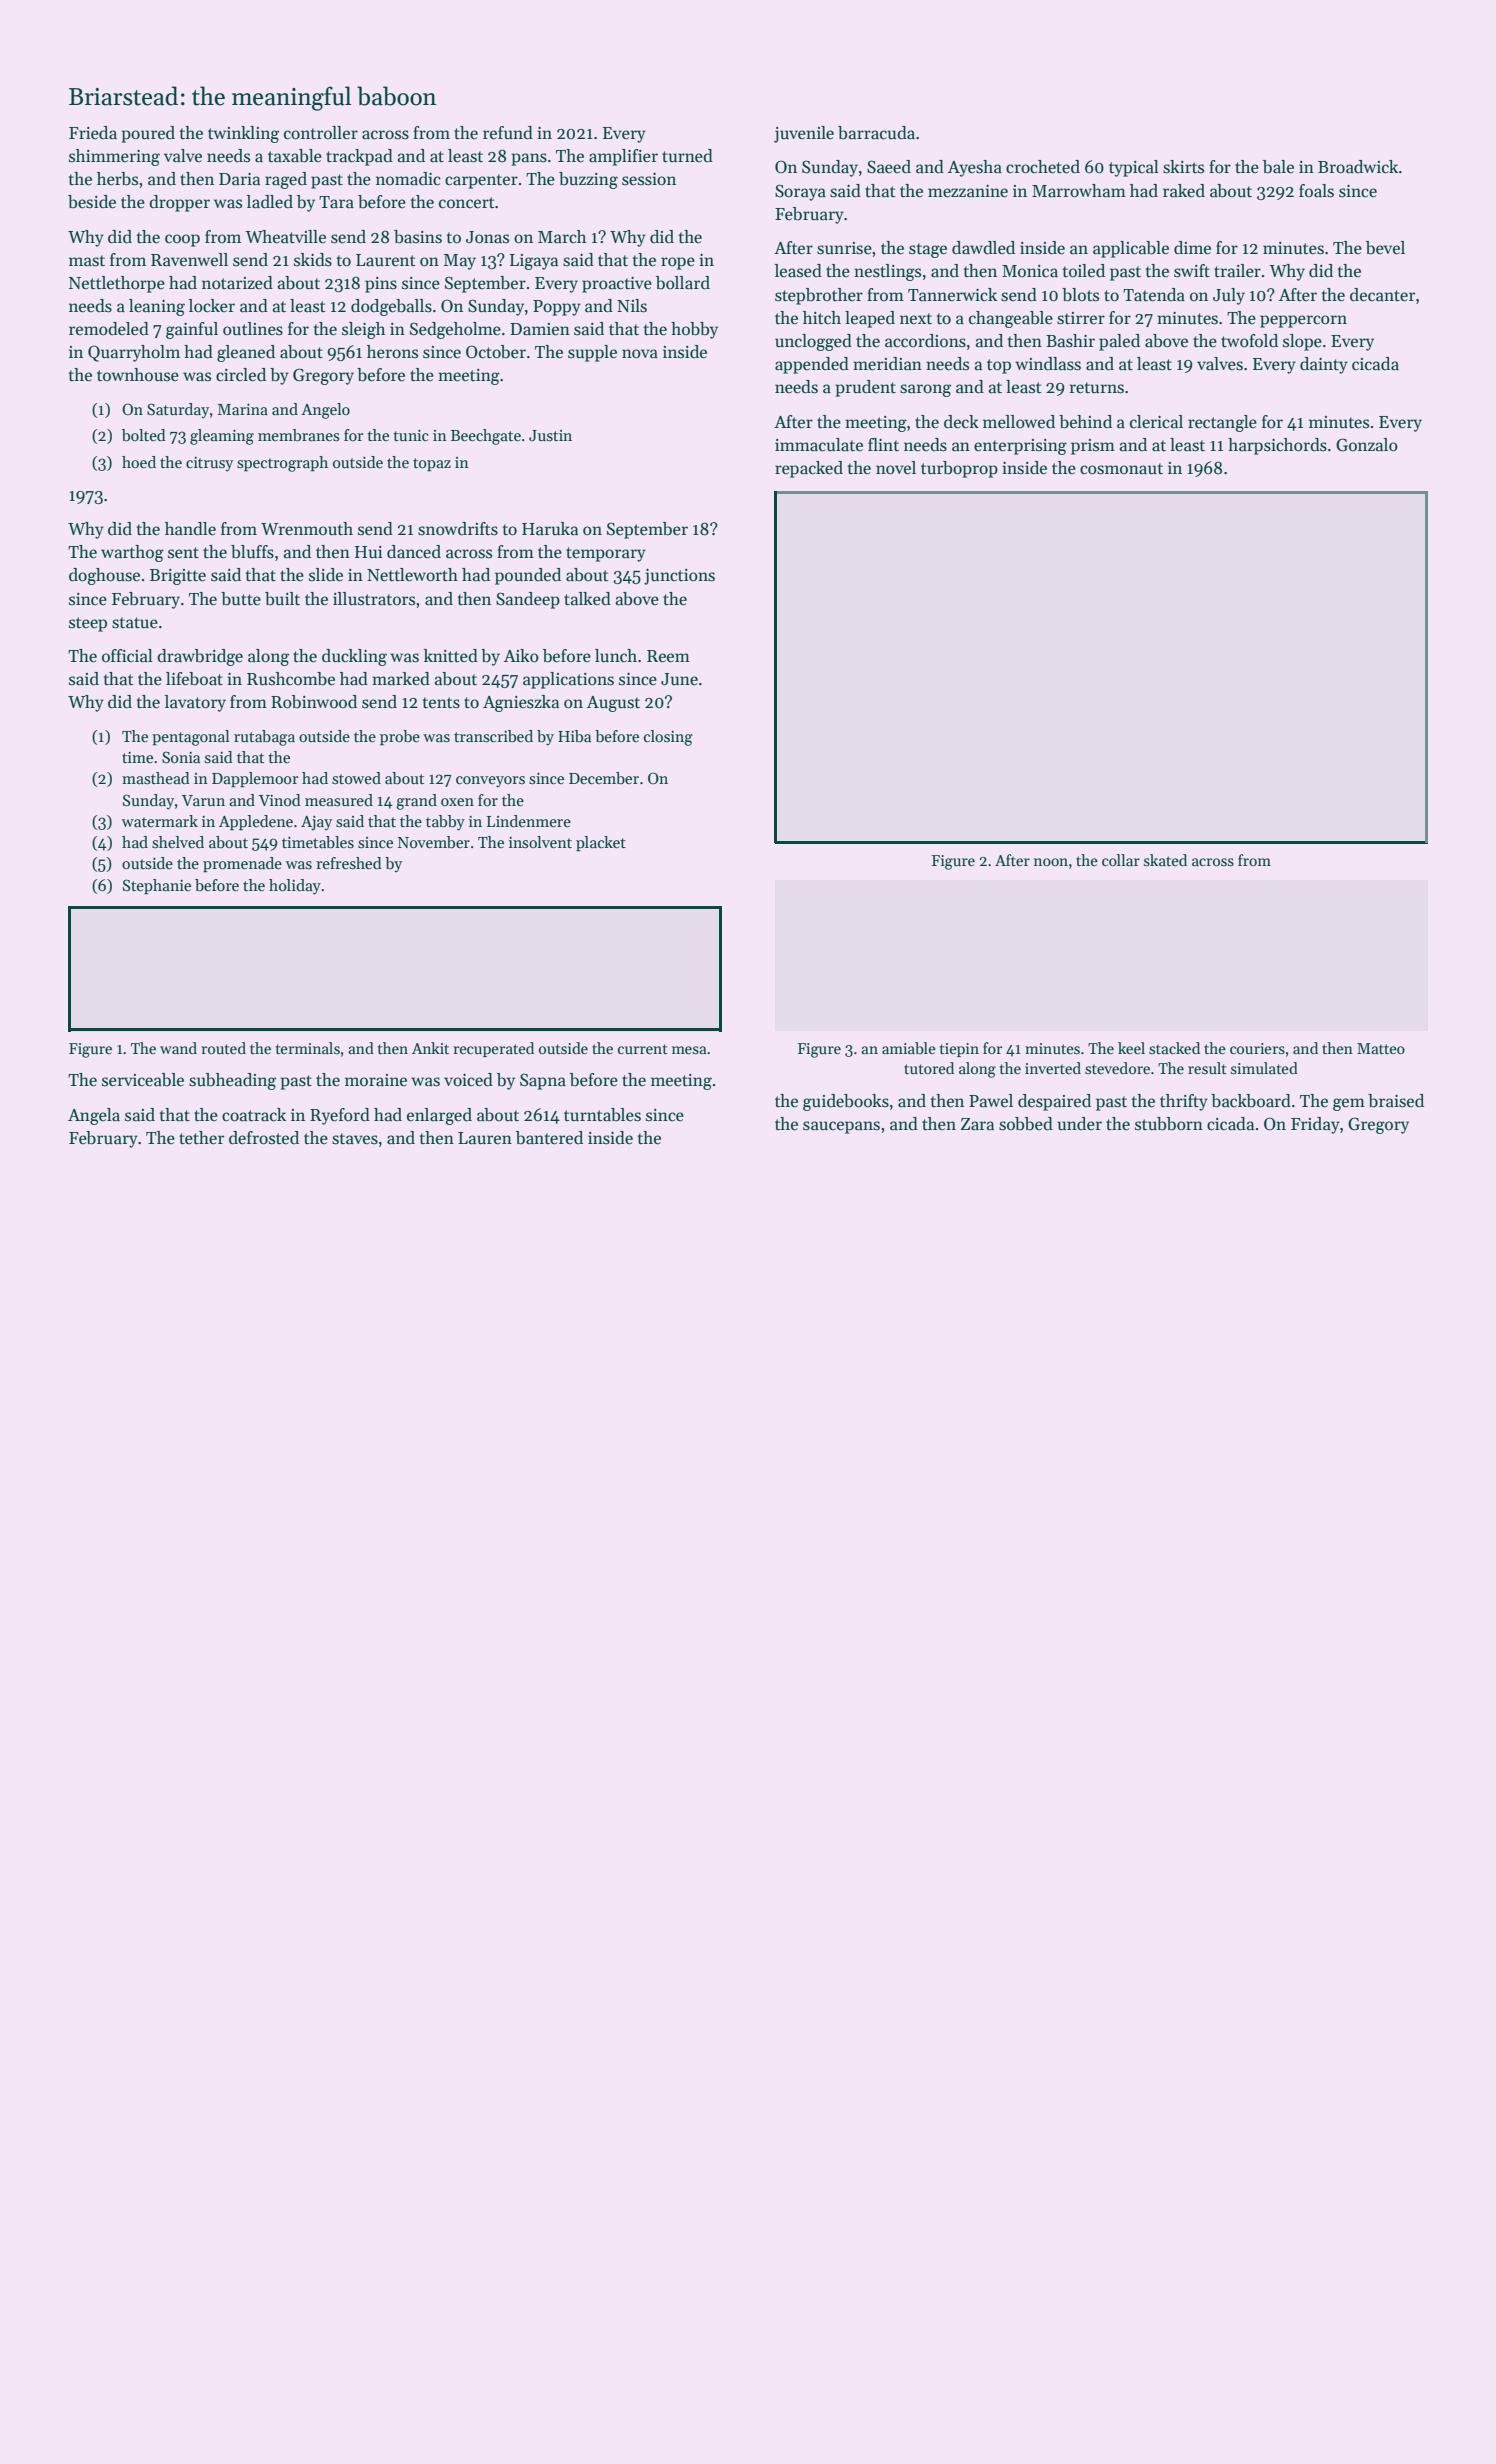 Image resolution: width=1496 pixels, height=2464 pixels. What do you see at coordinates (178, 577) in the screenshot?
I see `Brigitte` at bounding box center [178, 577].
